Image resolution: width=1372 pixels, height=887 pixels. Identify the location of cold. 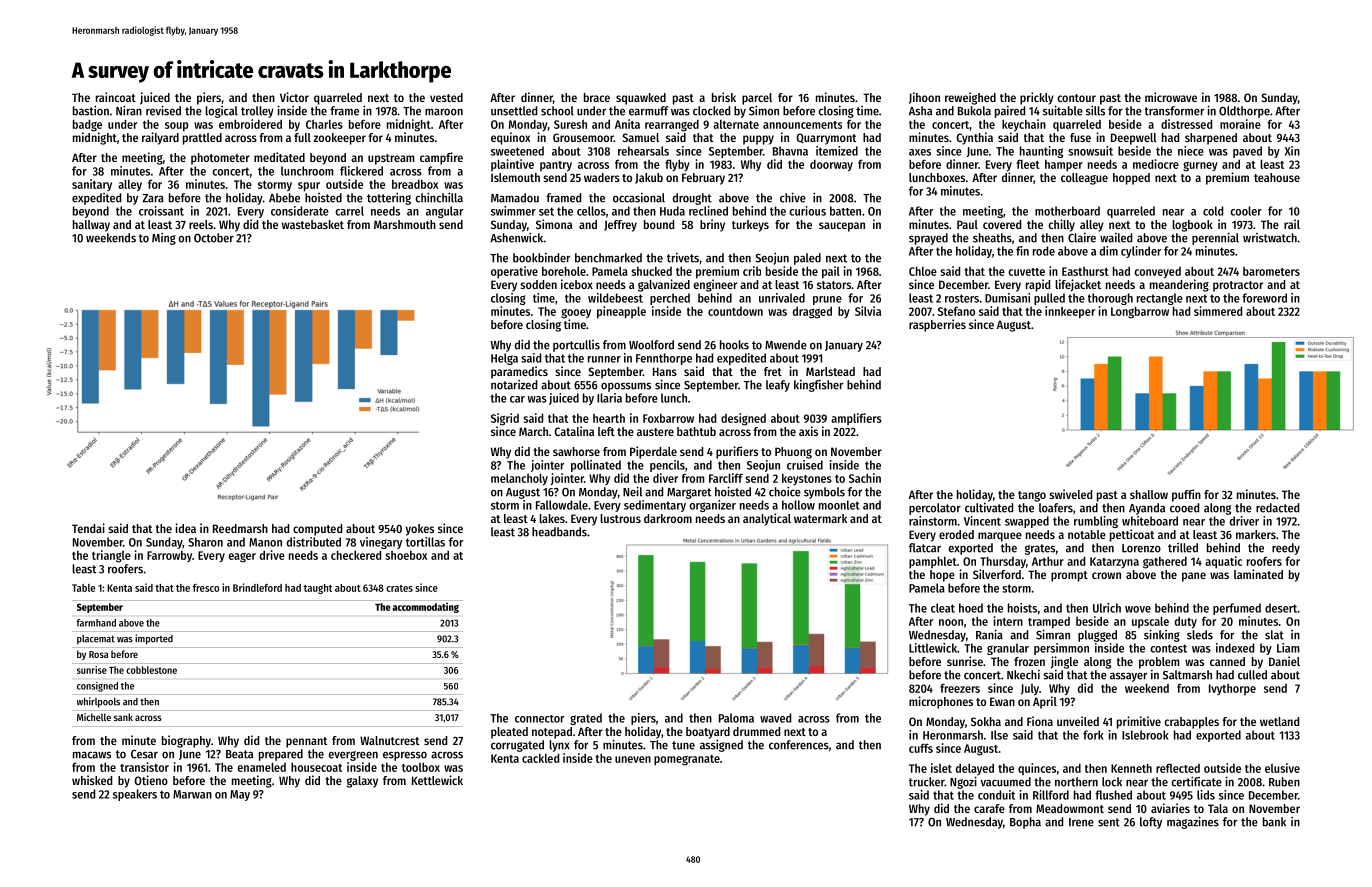
(1213, 211).
